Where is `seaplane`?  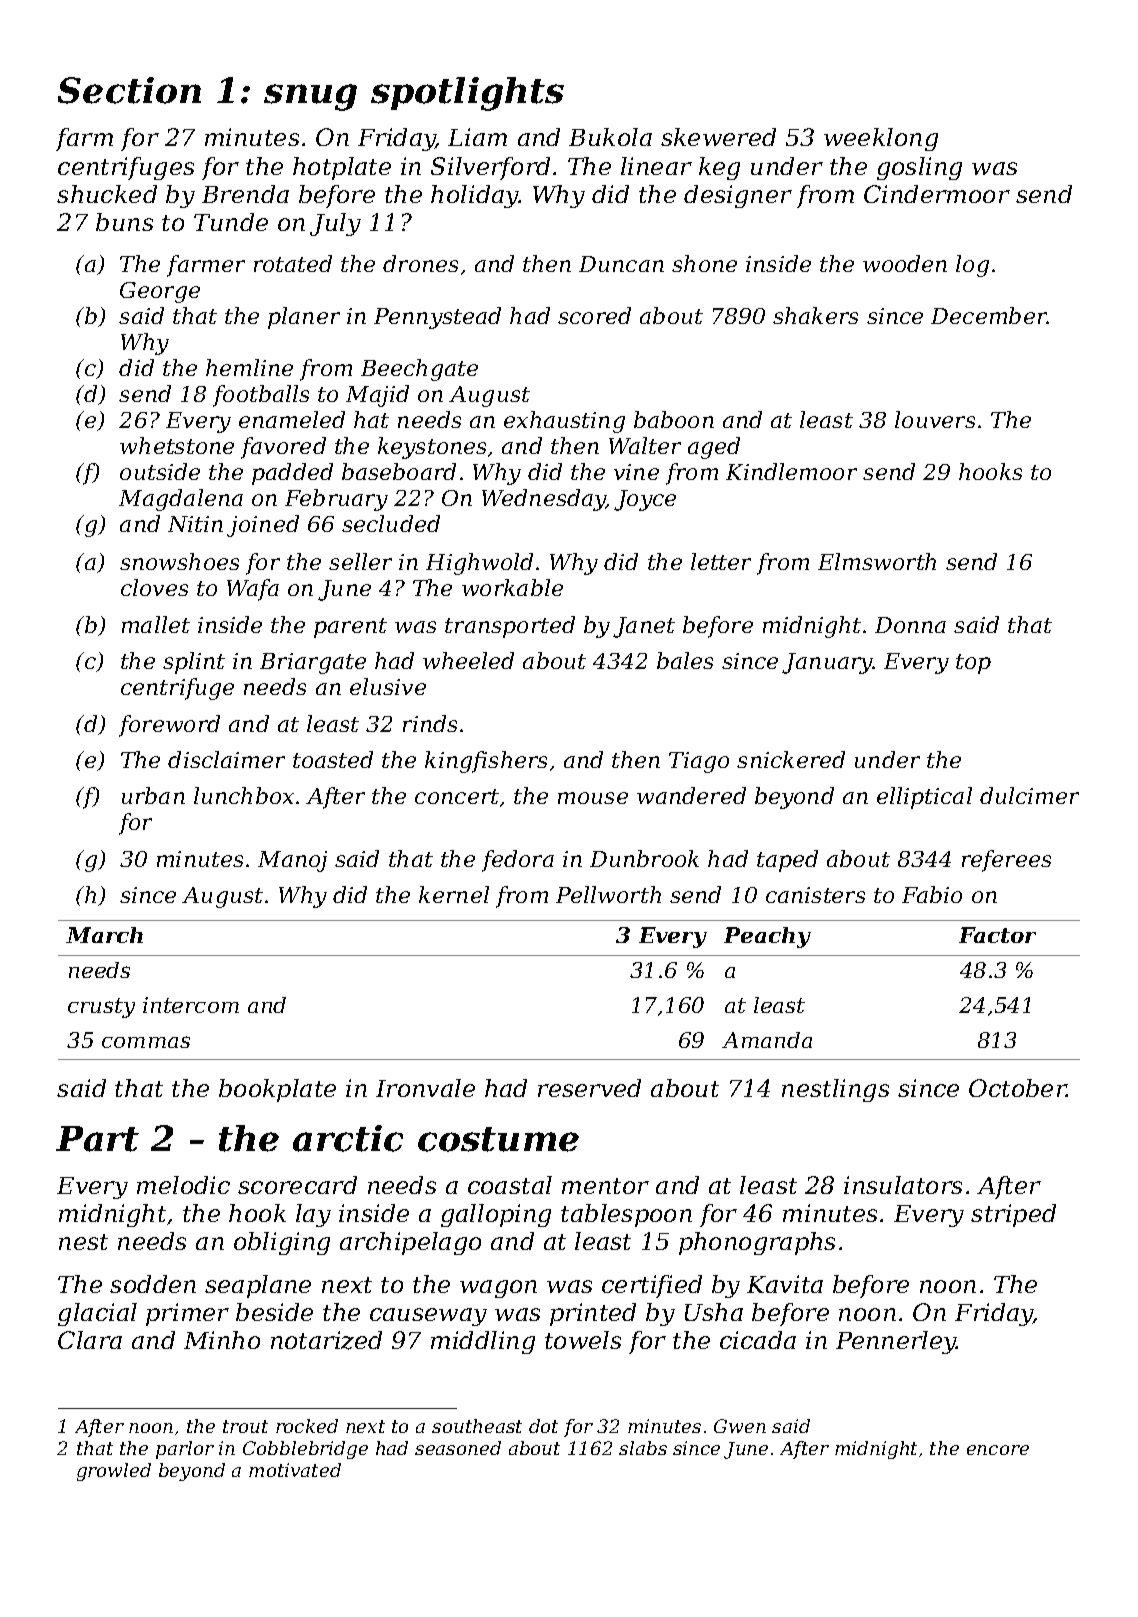 seaplane is located at coordinates (258, 1286).
